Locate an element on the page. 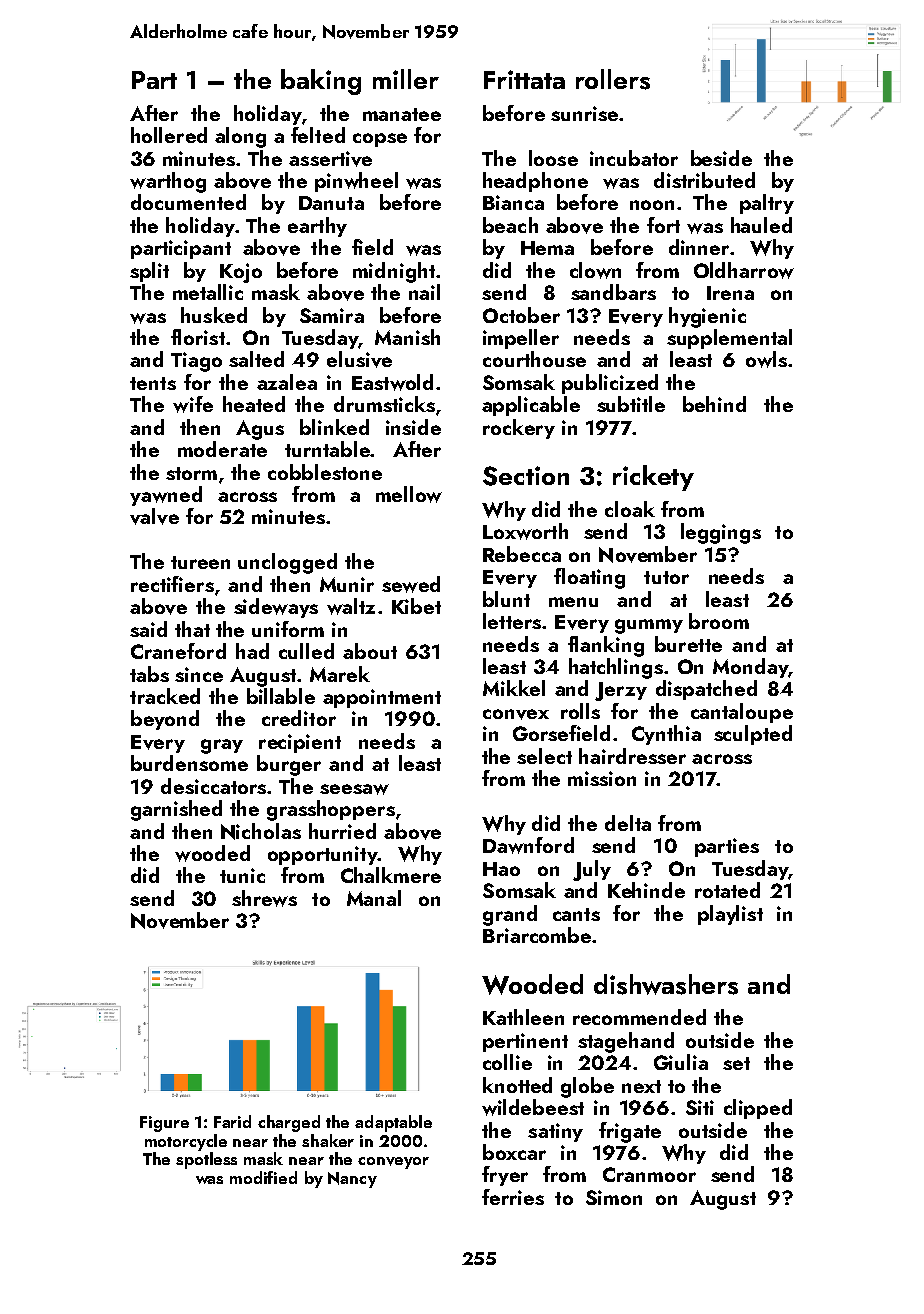 Image resolution: width=924 pixels, height=1314 pixels. hollered is located at coordinates (169, 135).
